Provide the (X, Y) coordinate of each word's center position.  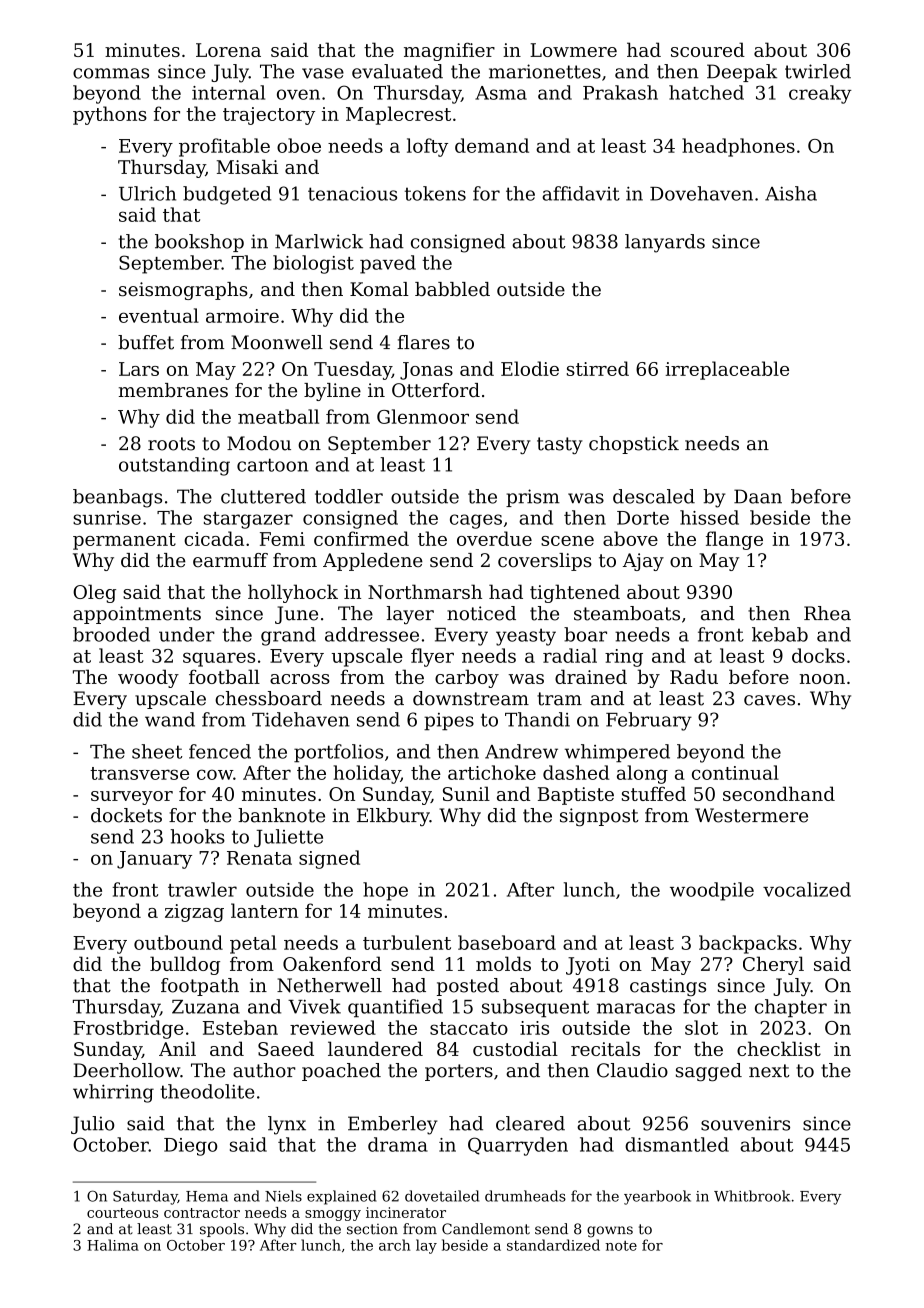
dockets (126, 815)
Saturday (145, 1197)
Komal (379, 289)
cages (476, 521)
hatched (706, 92)
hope (385, 891)
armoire (242, 316)
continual (735, 772)
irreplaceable (727, 370)
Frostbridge (128, 1029)
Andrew (521, 751)
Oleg (94, 593)
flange (734, 540)
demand (492, 145)
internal (228, 92)
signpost (599, 817)
